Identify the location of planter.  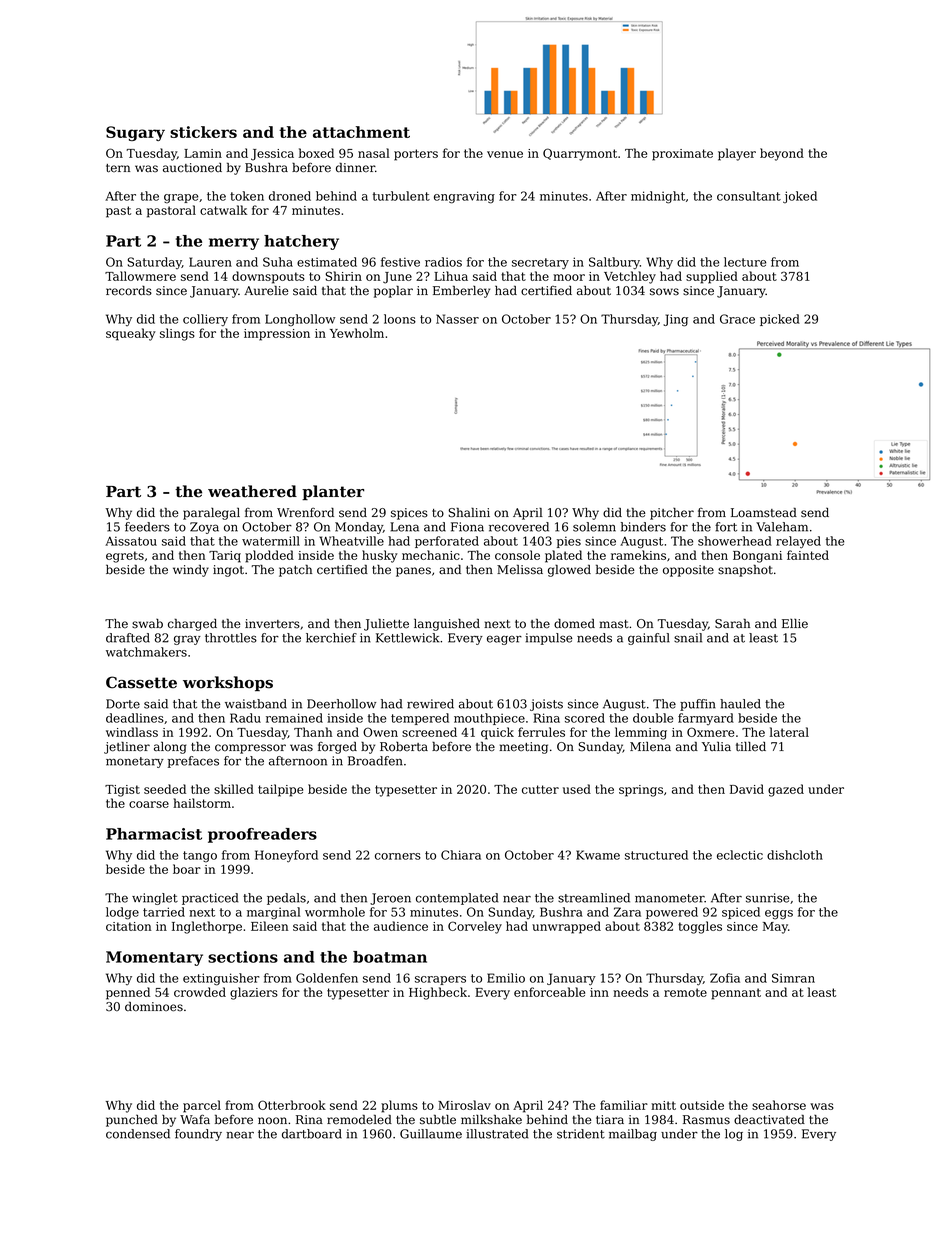
(333, 492).
